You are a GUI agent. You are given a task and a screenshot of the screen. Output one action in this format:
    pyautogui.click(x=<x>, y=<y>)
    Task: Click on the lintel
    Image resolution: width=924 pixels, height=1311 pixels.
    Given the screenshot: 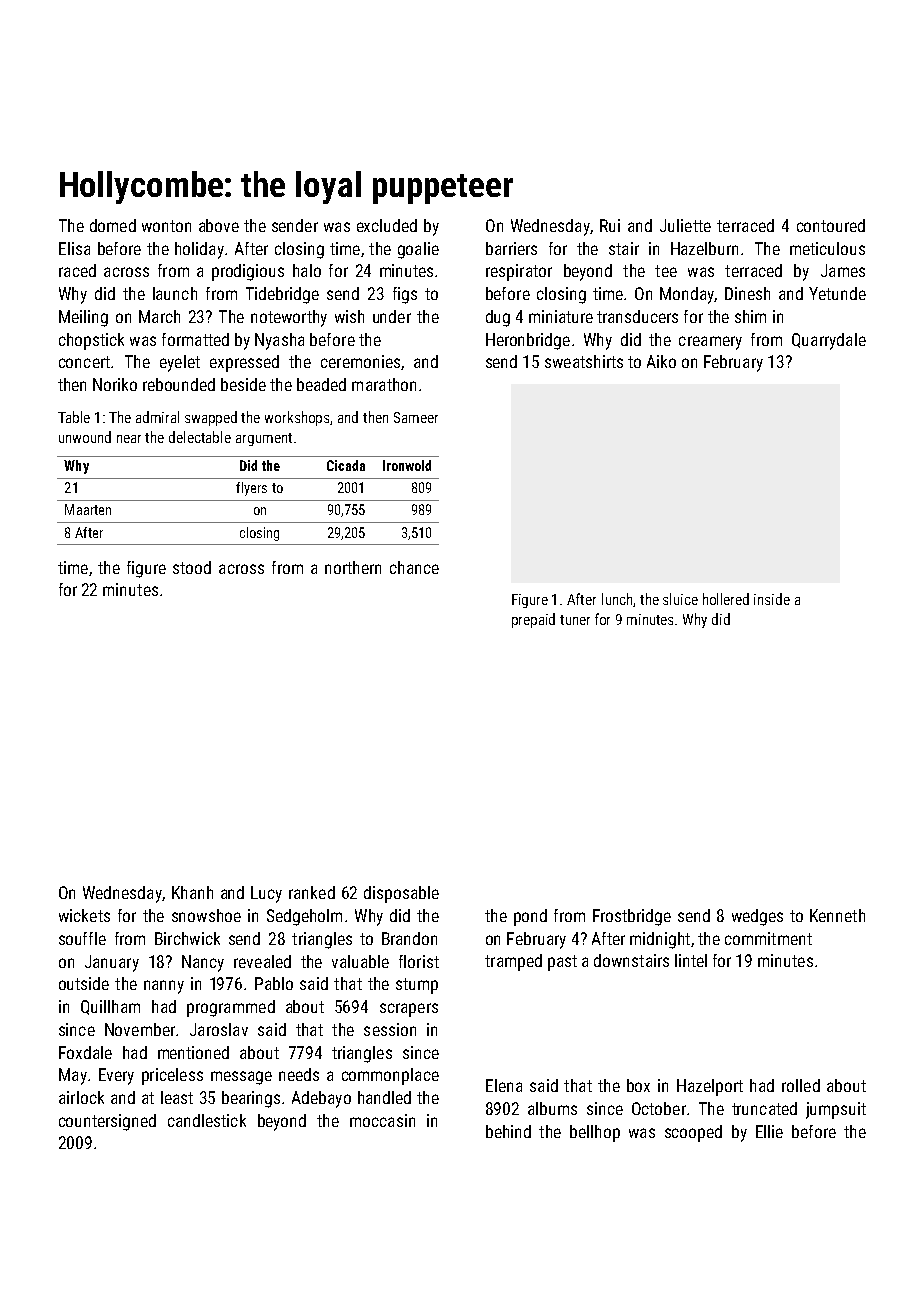 What is the action you would take?
    pyautogui.click(x=691, y=960)
